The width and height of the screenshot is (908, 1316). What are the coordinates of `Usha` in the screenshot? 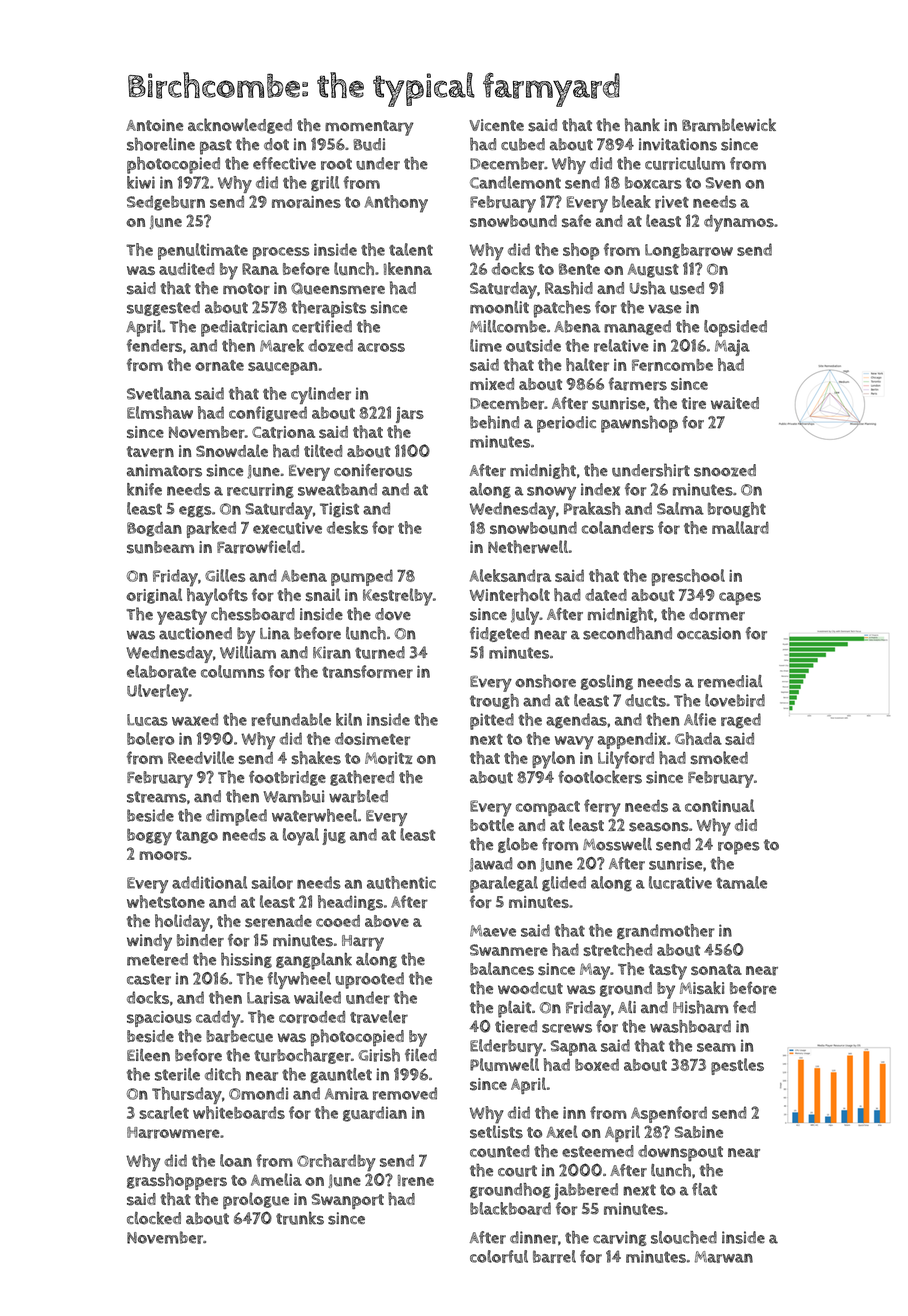 It's located at (648, 288).
